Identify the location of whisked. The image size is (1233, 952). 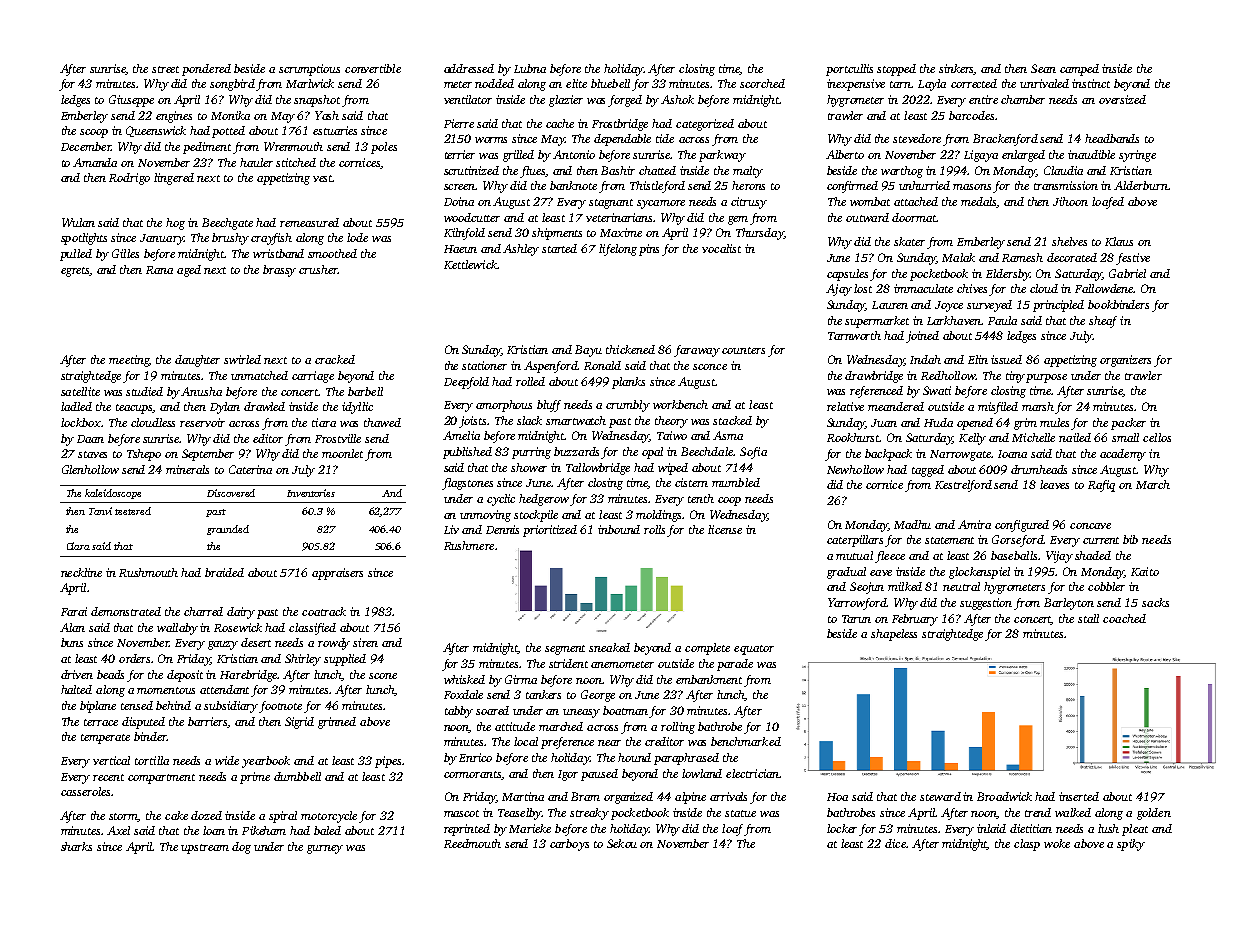
(464, 679).
